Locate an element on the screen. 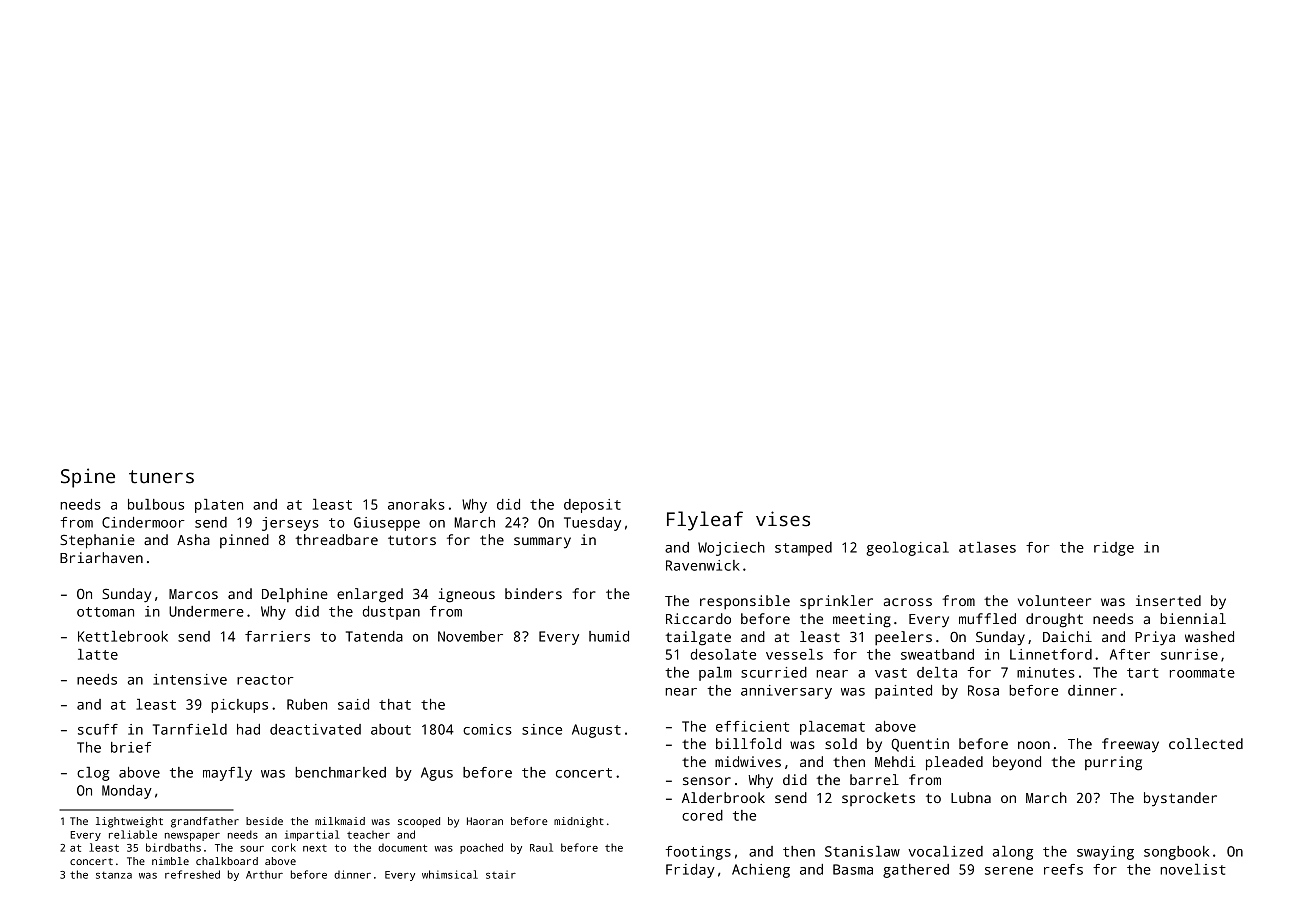 The width and height of the screenshot is (1308, 924). mayfly is located at coordinates (227, 774).
